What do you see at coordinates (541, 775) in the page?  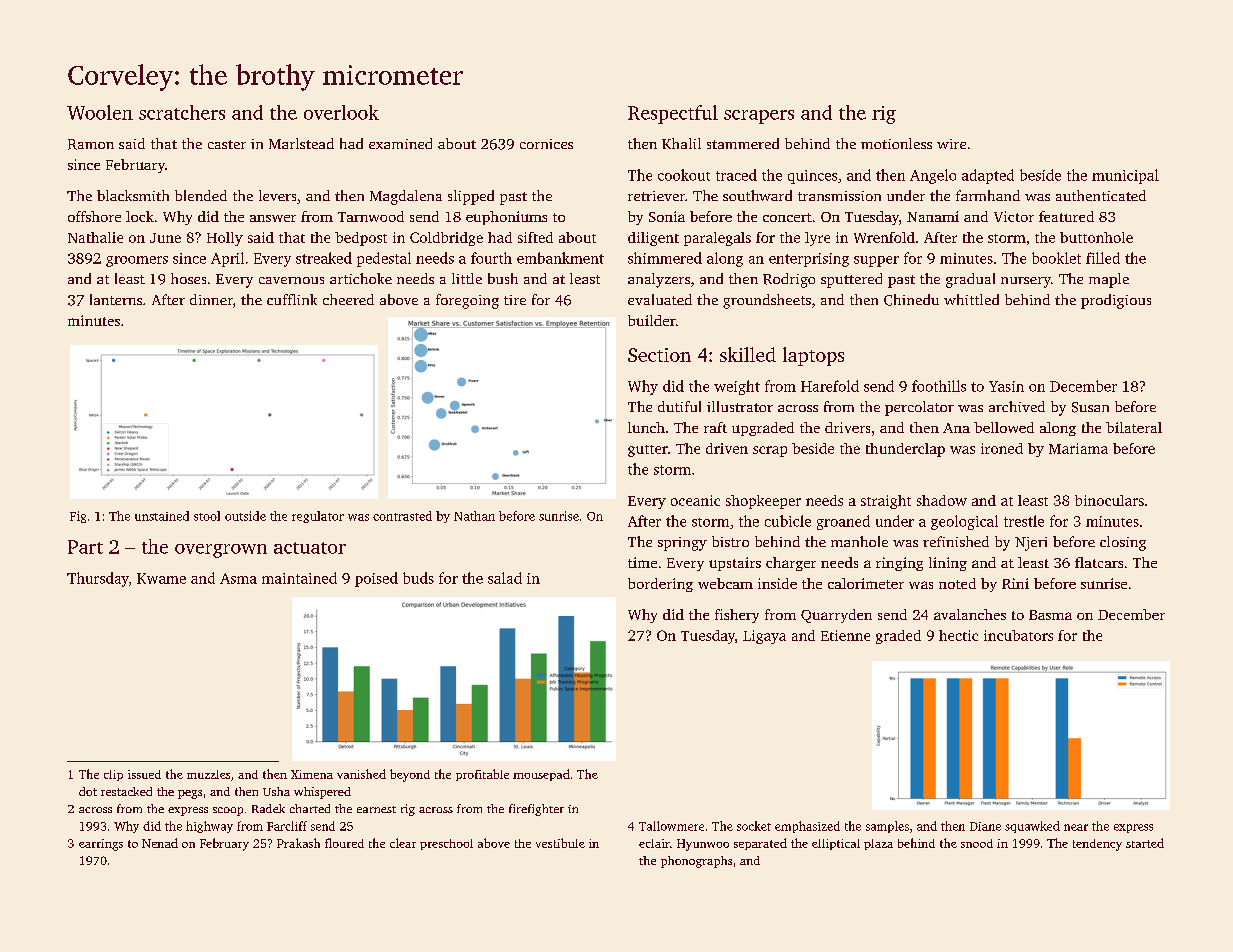 I see `mousepad` at bounding box center [541, 775].
